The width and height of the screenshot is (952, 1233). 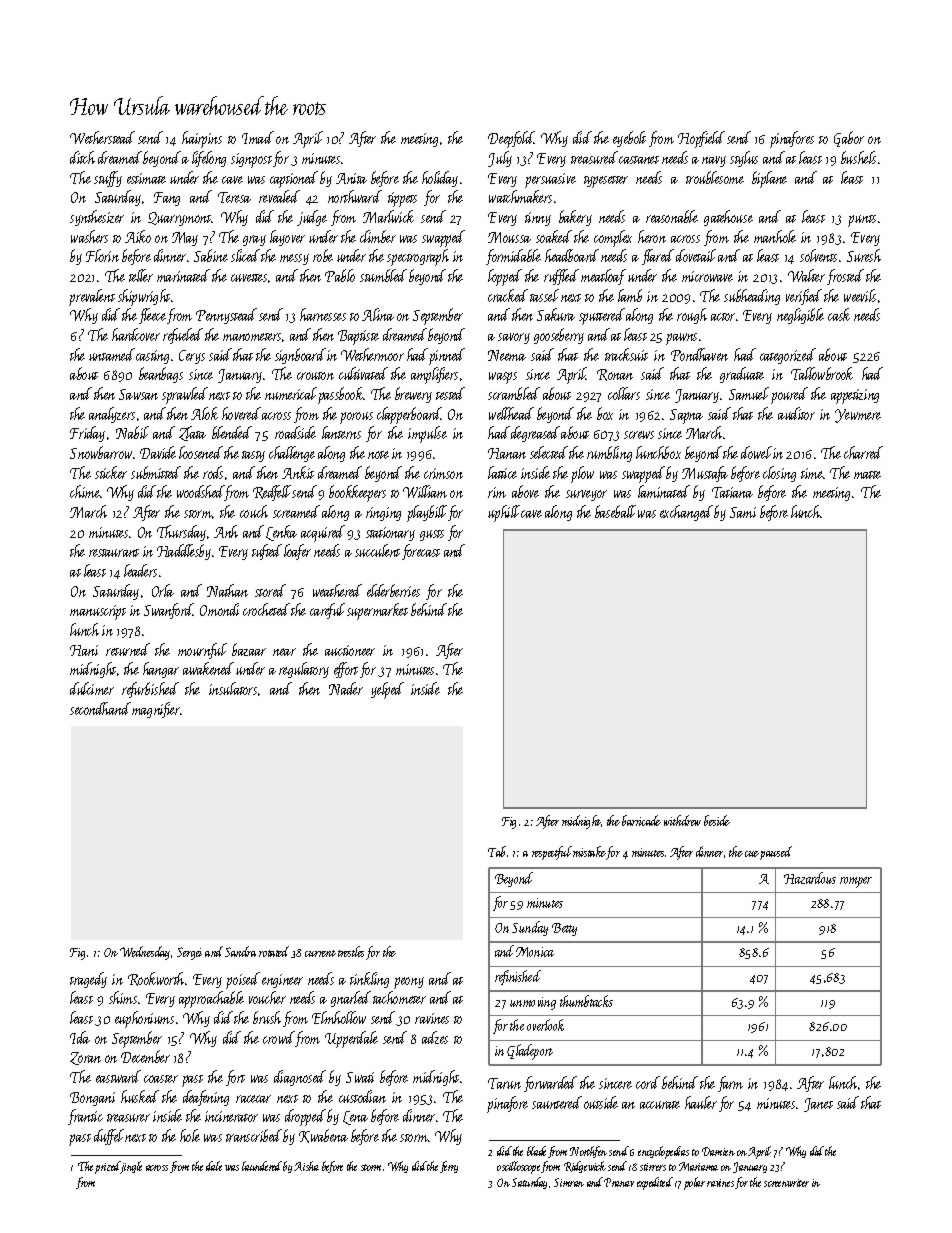 I want to click on Sandra, so click(x=240, y=951).
